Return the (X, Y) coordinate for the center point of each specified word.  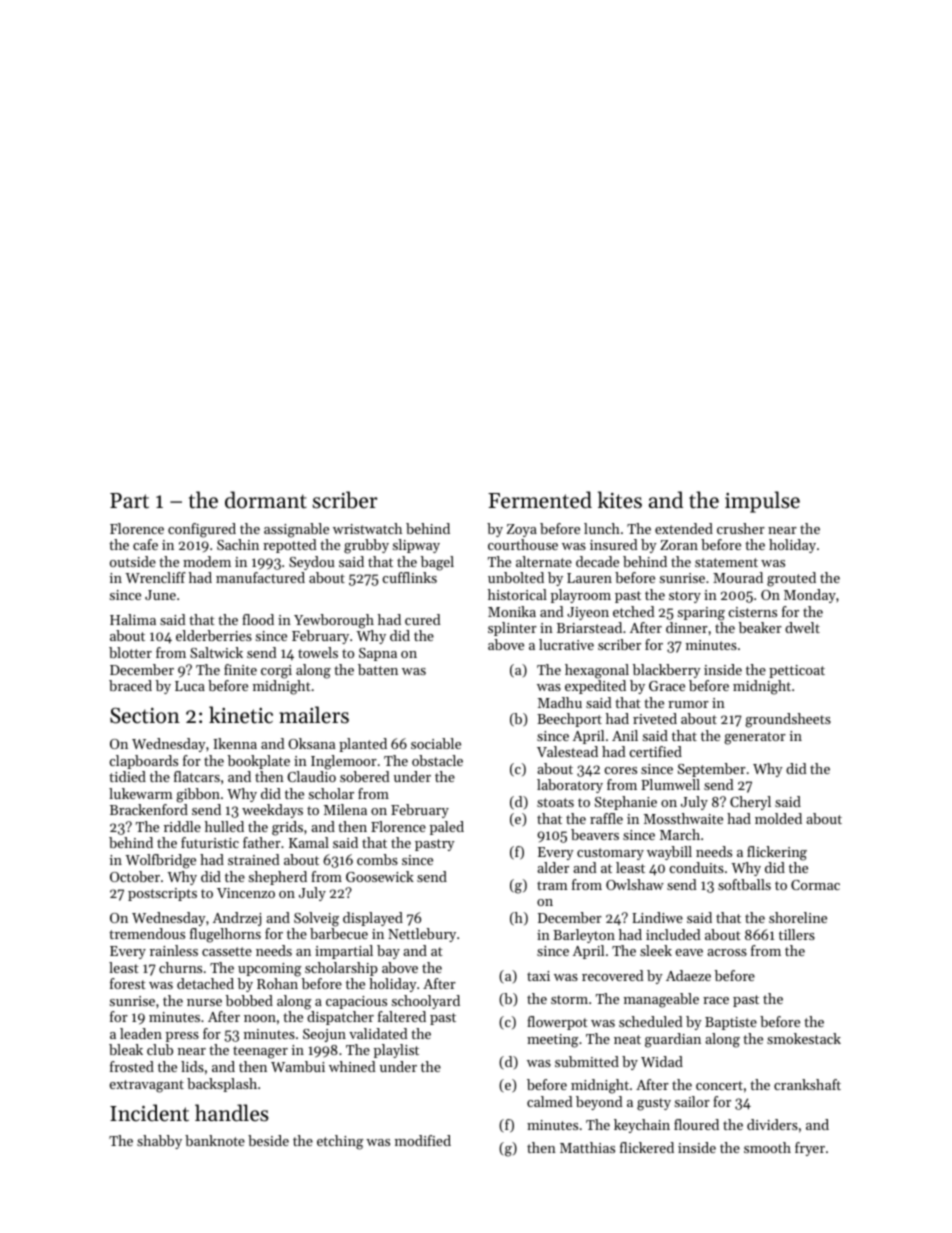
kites (620, 500)
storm (569, 999)
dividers (772, 1124)
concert (719, 1085)
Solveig (316, 919)
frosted (132, 1066)
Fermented (540, 500)
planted (363, 745)
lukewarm (141, 793)
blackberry (667, 671)
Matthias (587, 1147)
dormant (266, 500)
